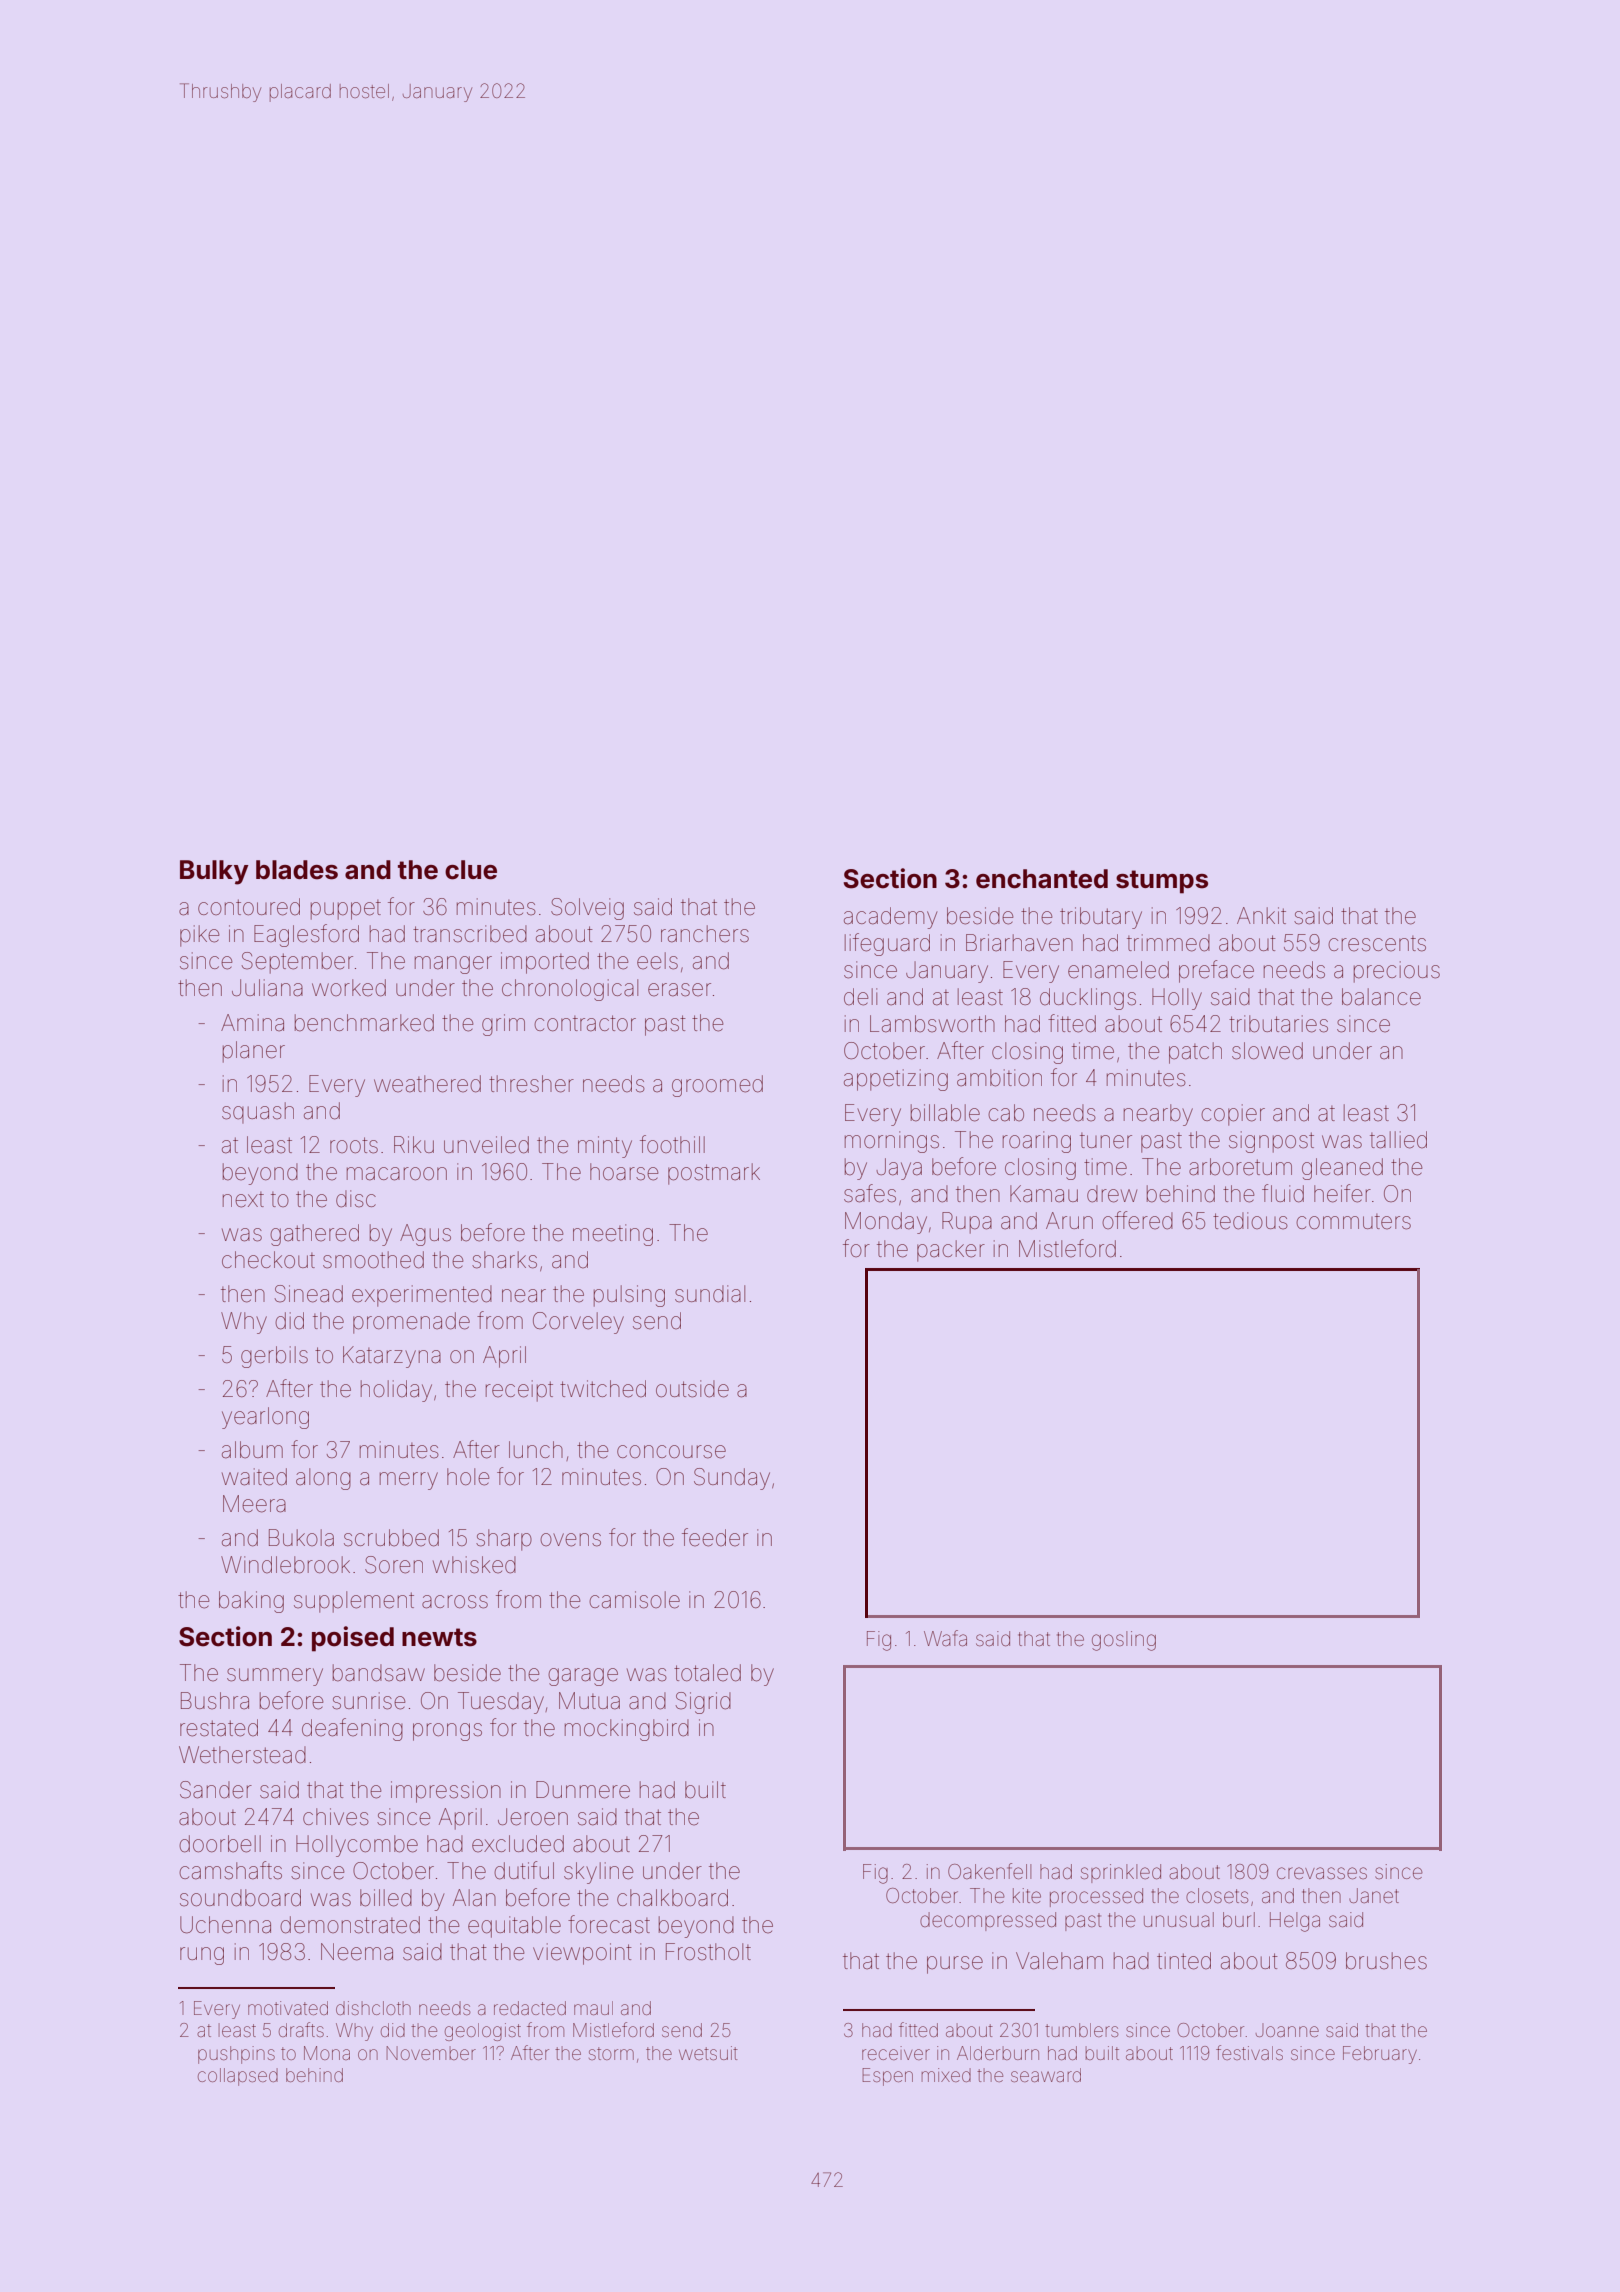 This image has width=1620, height=2292. Describe the element at coordinates (1118, 970) in the image. I see `enameled` at that location.
